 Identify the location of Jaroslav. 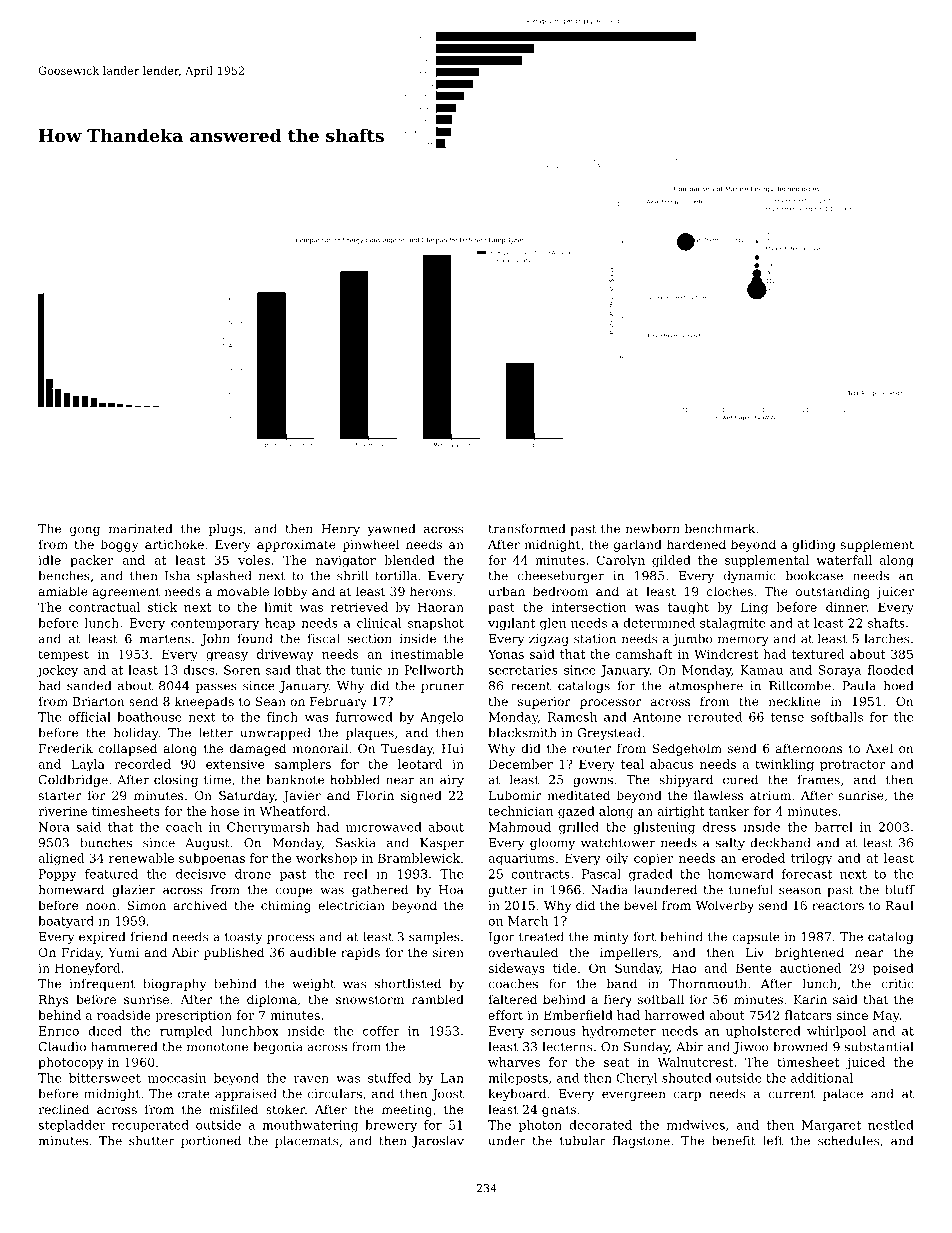
(438, 1142).
